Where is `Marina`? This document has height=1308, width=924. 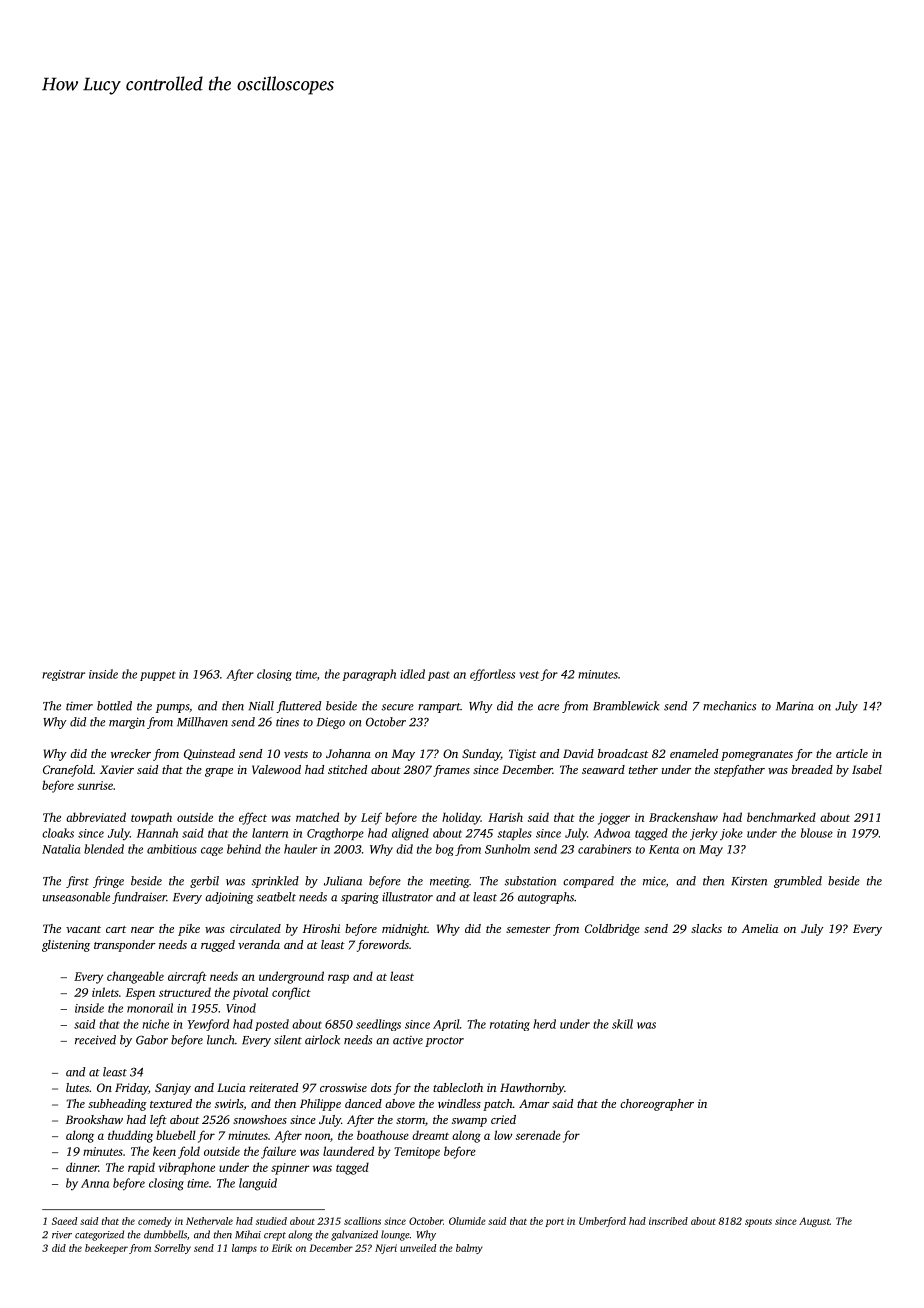 Marina is located at coordinates (795, 706).
